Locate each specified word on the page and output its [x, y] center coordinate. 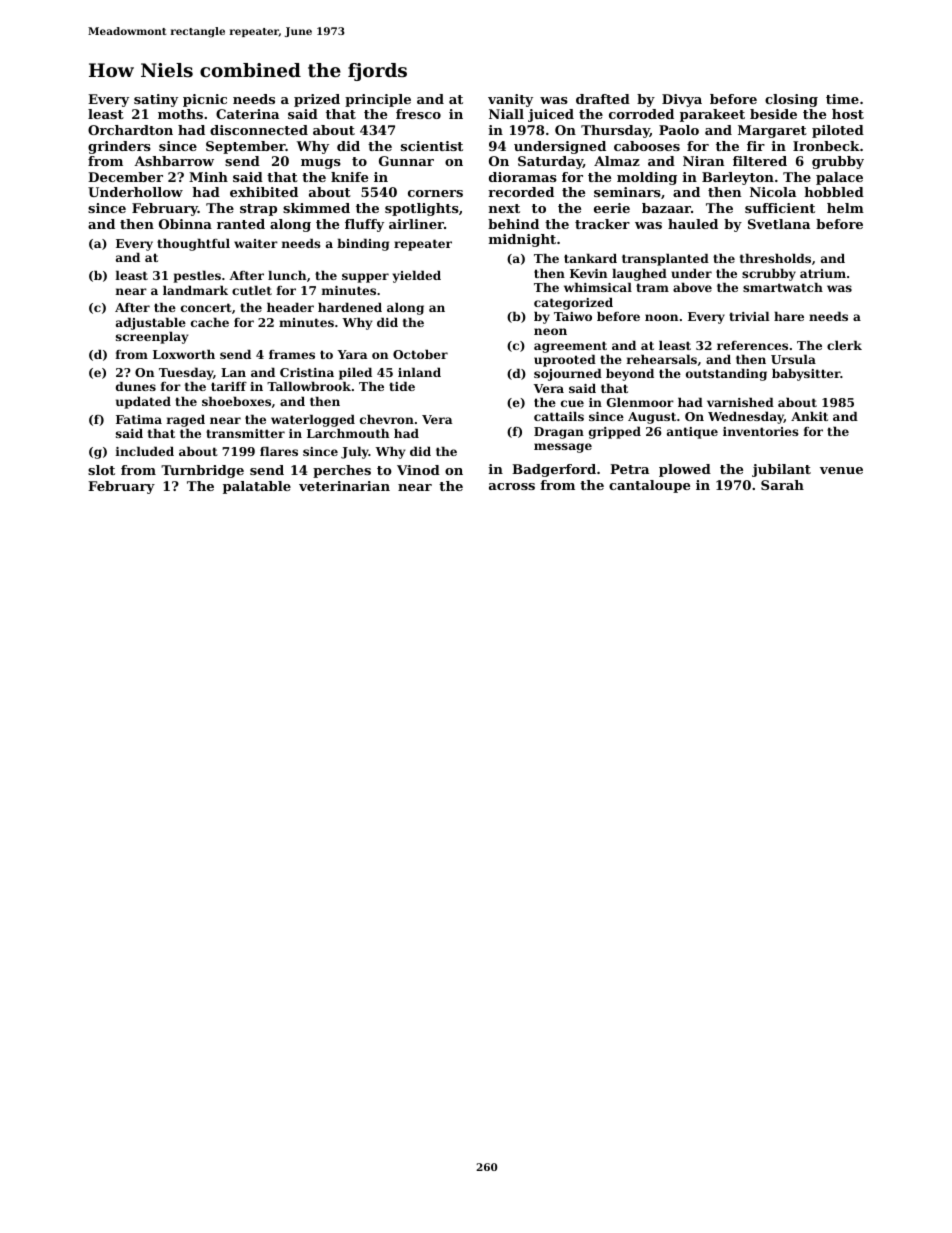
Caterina [247, 114]
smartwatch [783, 287]
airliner [416, 224]
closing [791, 100]
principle [378, 100]
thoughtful [193, 244]
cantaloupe [649, 486]
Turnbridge [202, 471]
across [512, 486]
